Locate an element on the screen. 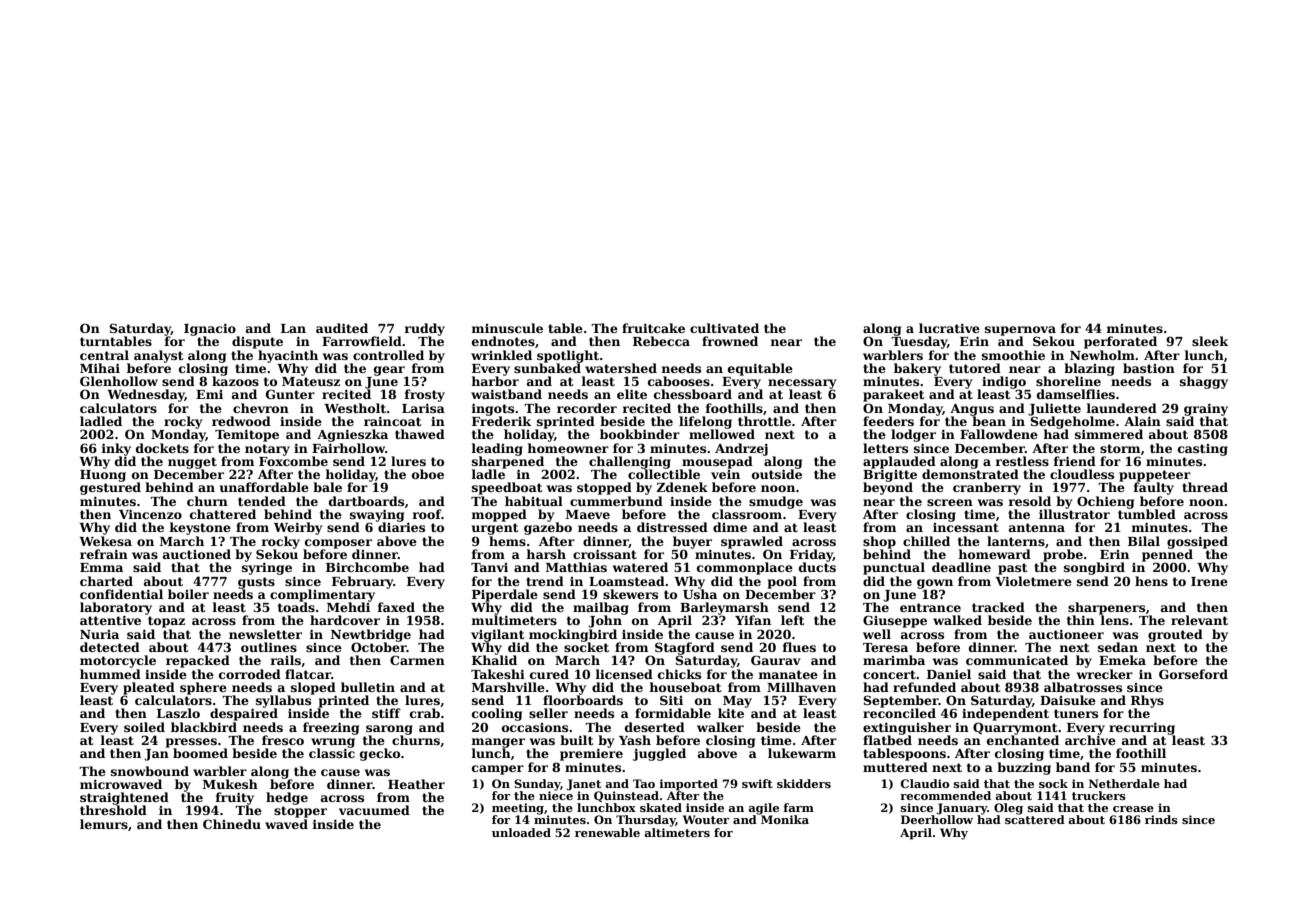 This screenshot has height=924, width=1308. syringe is located at coordinates (267, 569).
